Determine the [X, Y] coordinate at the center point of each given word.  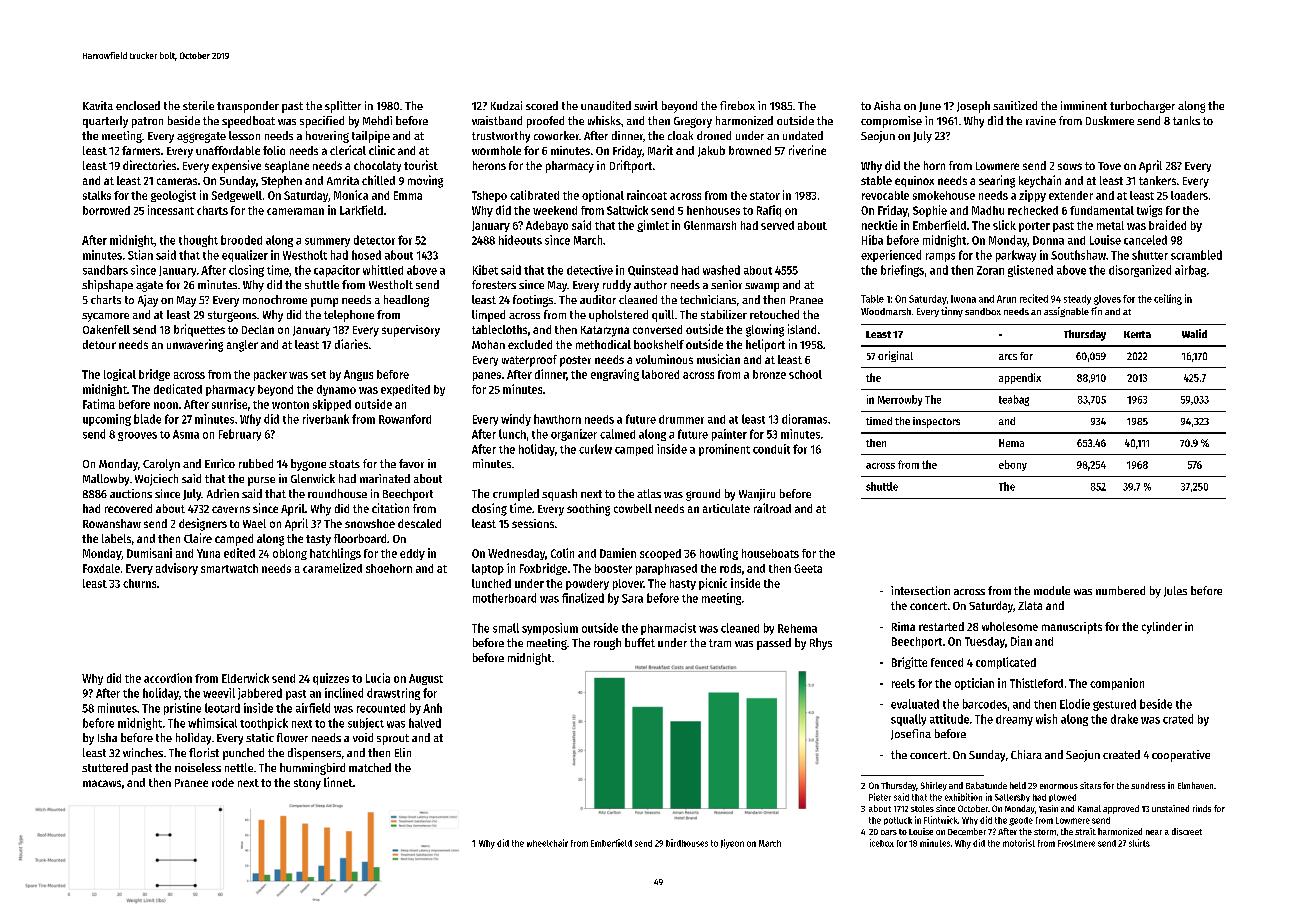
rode [223, 782]
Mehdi [377, 120]
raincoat [647, 195]
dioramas [804, 419]
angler [242, 346]
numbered [1120, 590]
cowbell [633, 508]
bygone [308, 465]
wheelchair [547, 843]
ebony [1013, 465]
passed [774, 644]
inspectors [936, 422]
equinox [914, 181]
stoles [922, 808]
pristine [182, 709]
